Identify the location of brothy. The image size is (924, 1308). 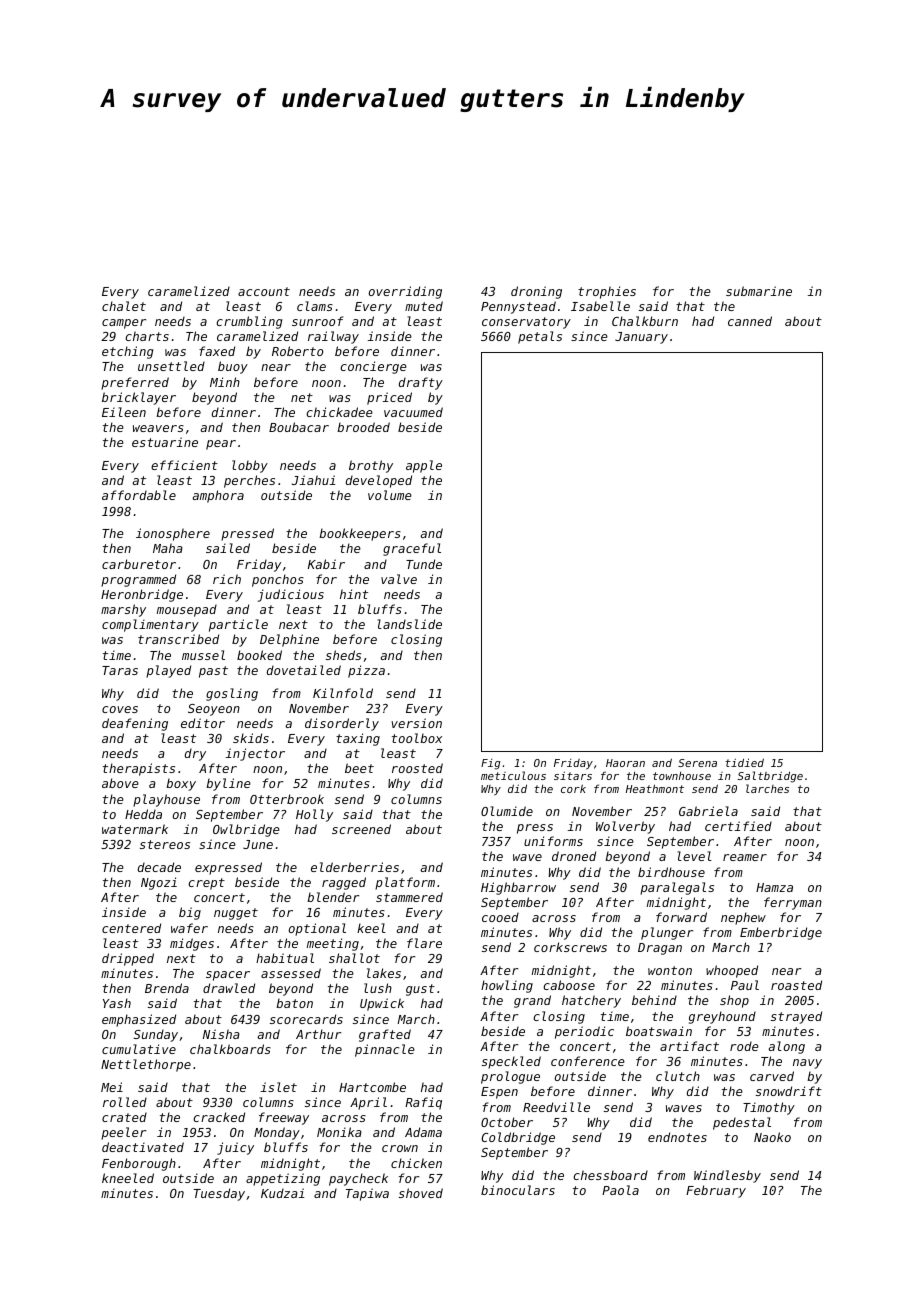
(371, 466).
